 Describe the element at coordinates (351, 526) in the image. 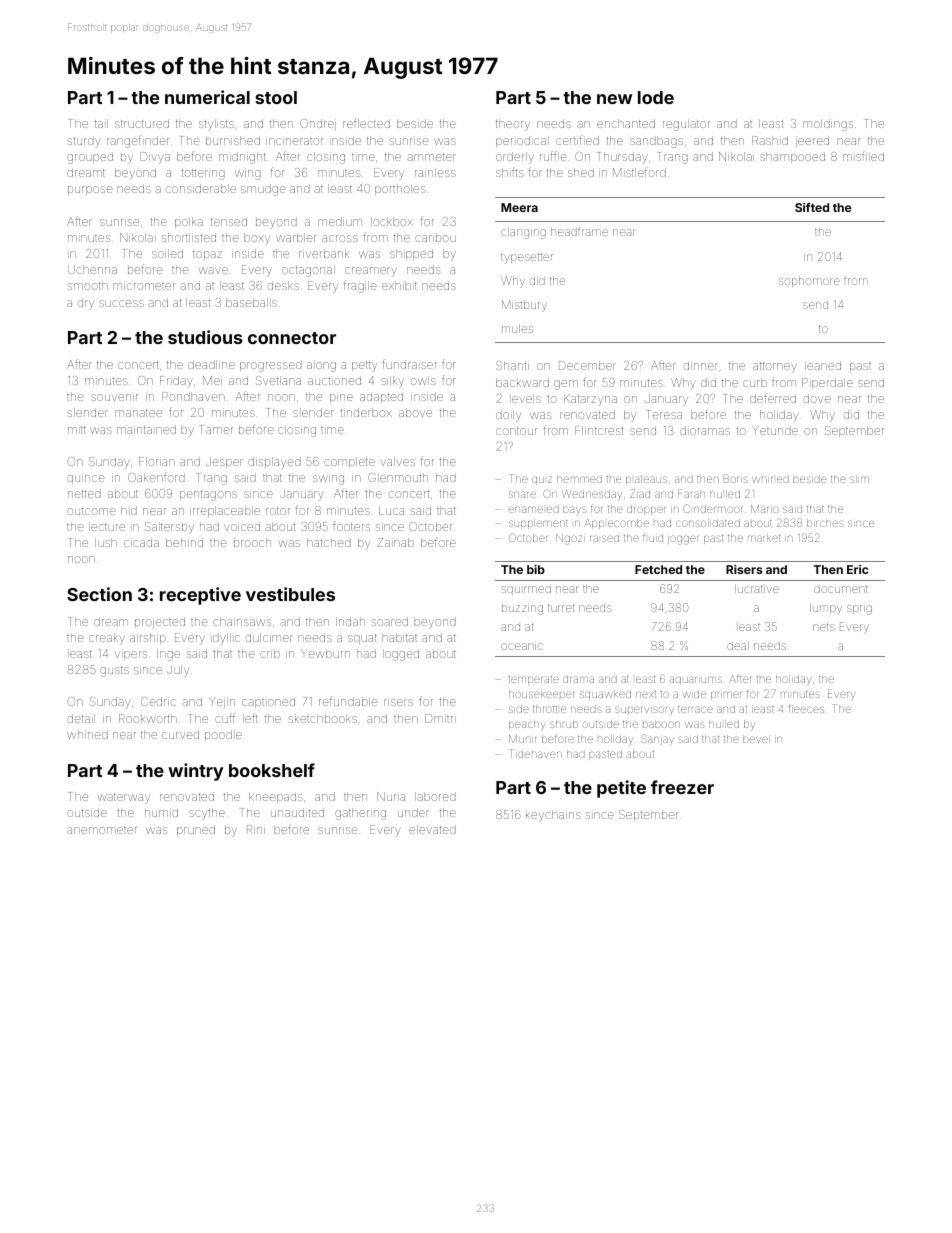

I see `footers` at that location.
